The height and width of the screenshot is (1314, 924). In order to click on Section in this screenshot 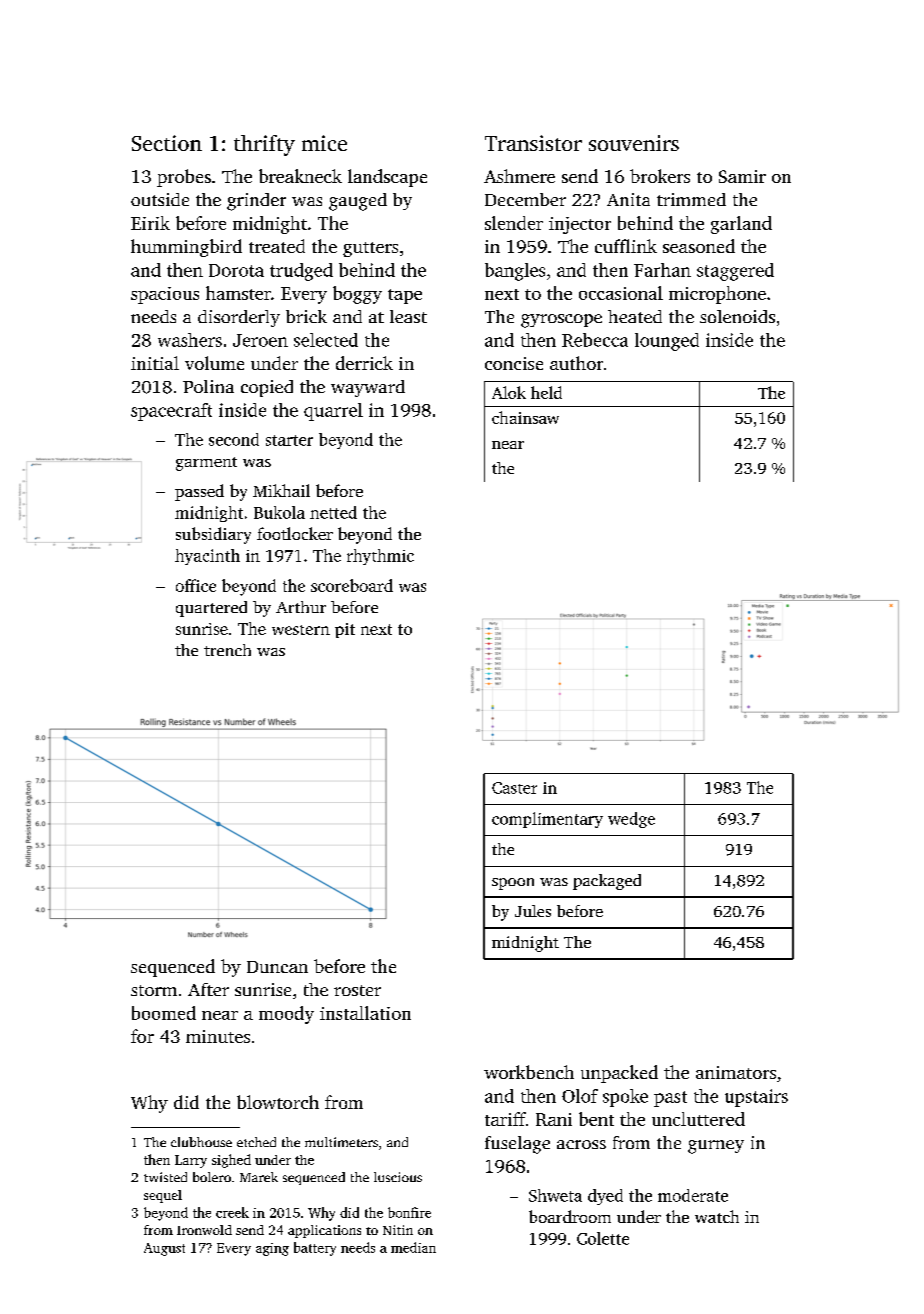, I will do `click(167, 143)`.
